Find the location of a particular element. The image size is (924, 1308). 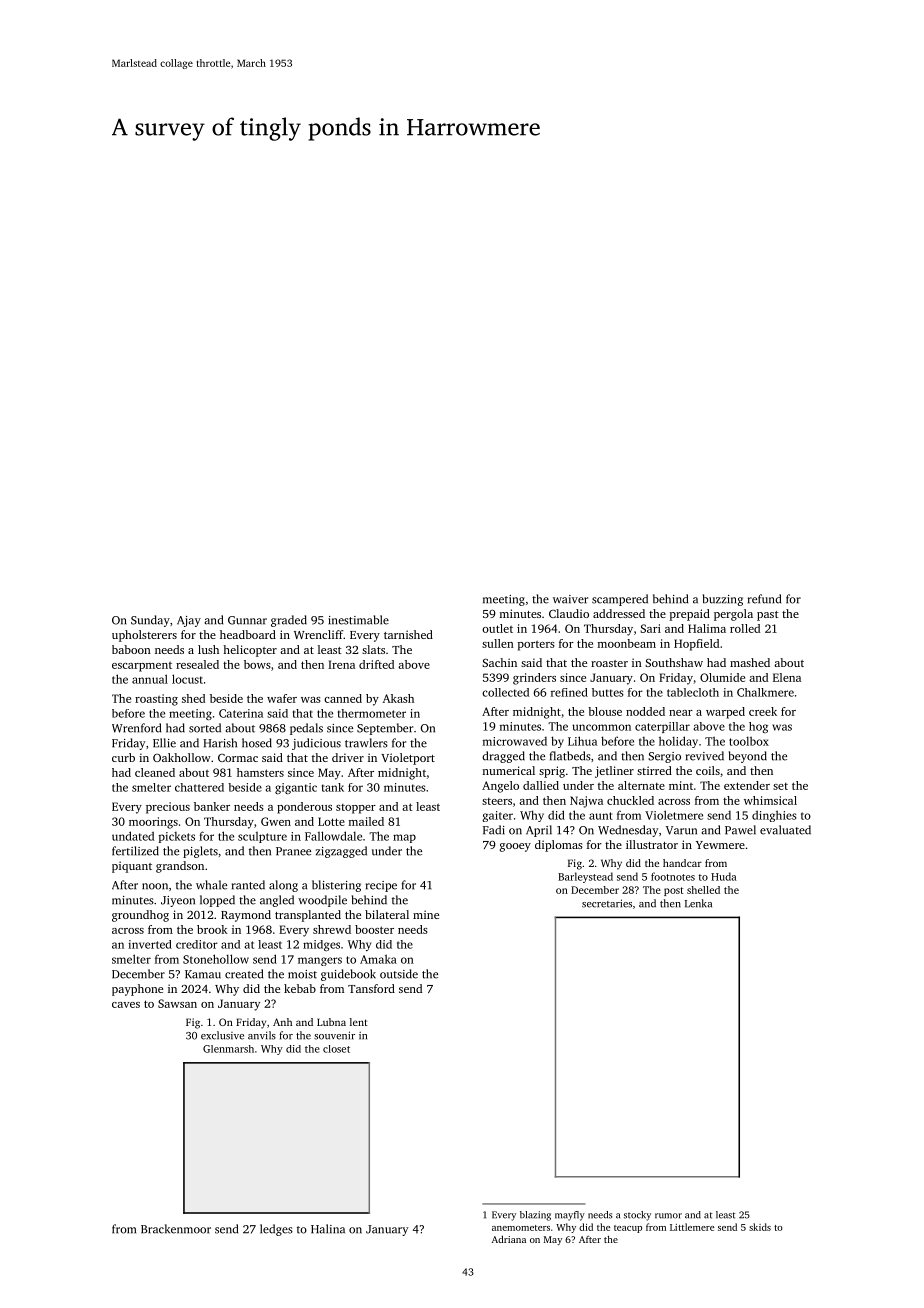

Brackenmoor is located at coordinates (176, 1229).
